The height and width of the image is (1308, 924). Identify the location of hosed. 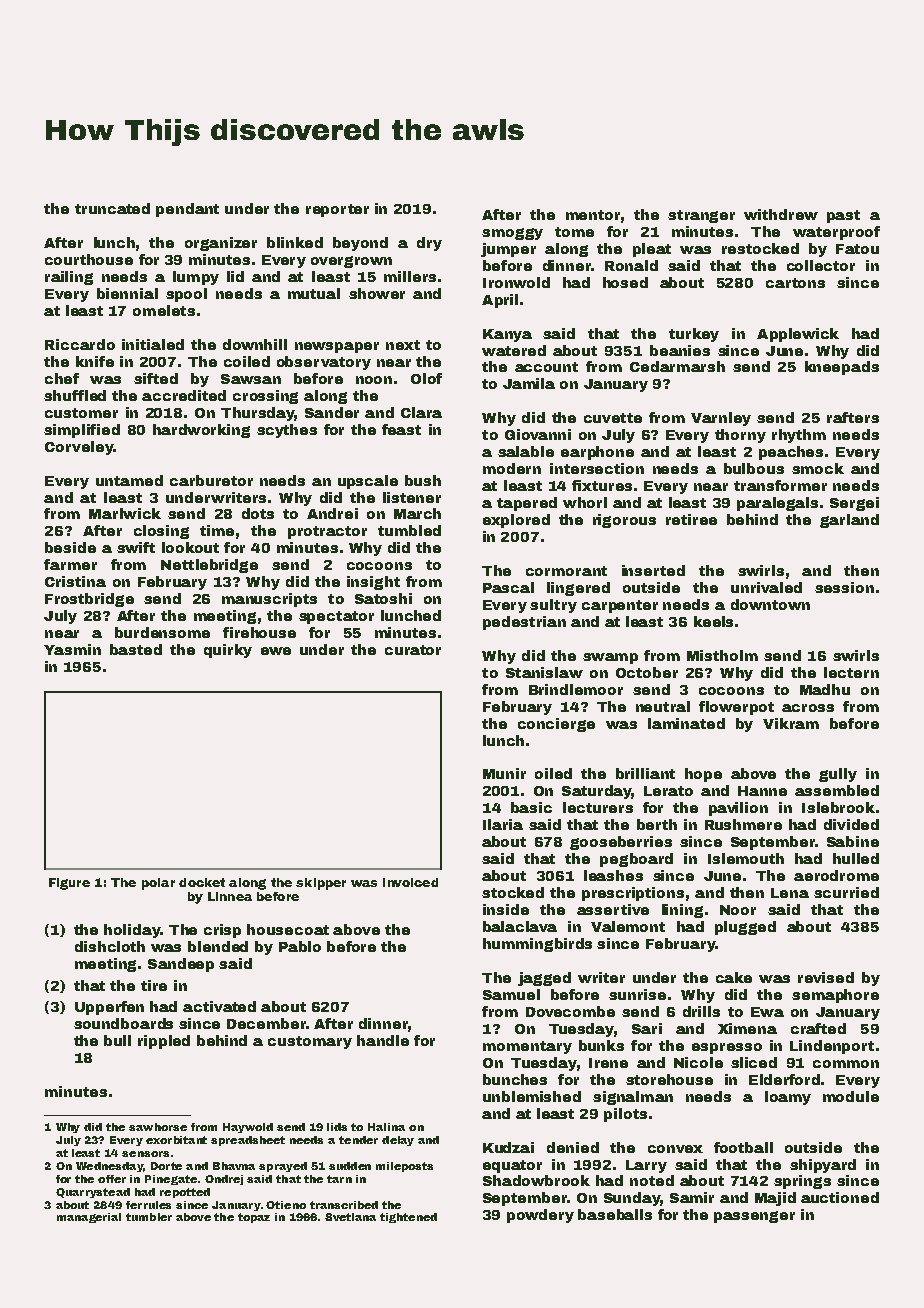
(625, 282).
